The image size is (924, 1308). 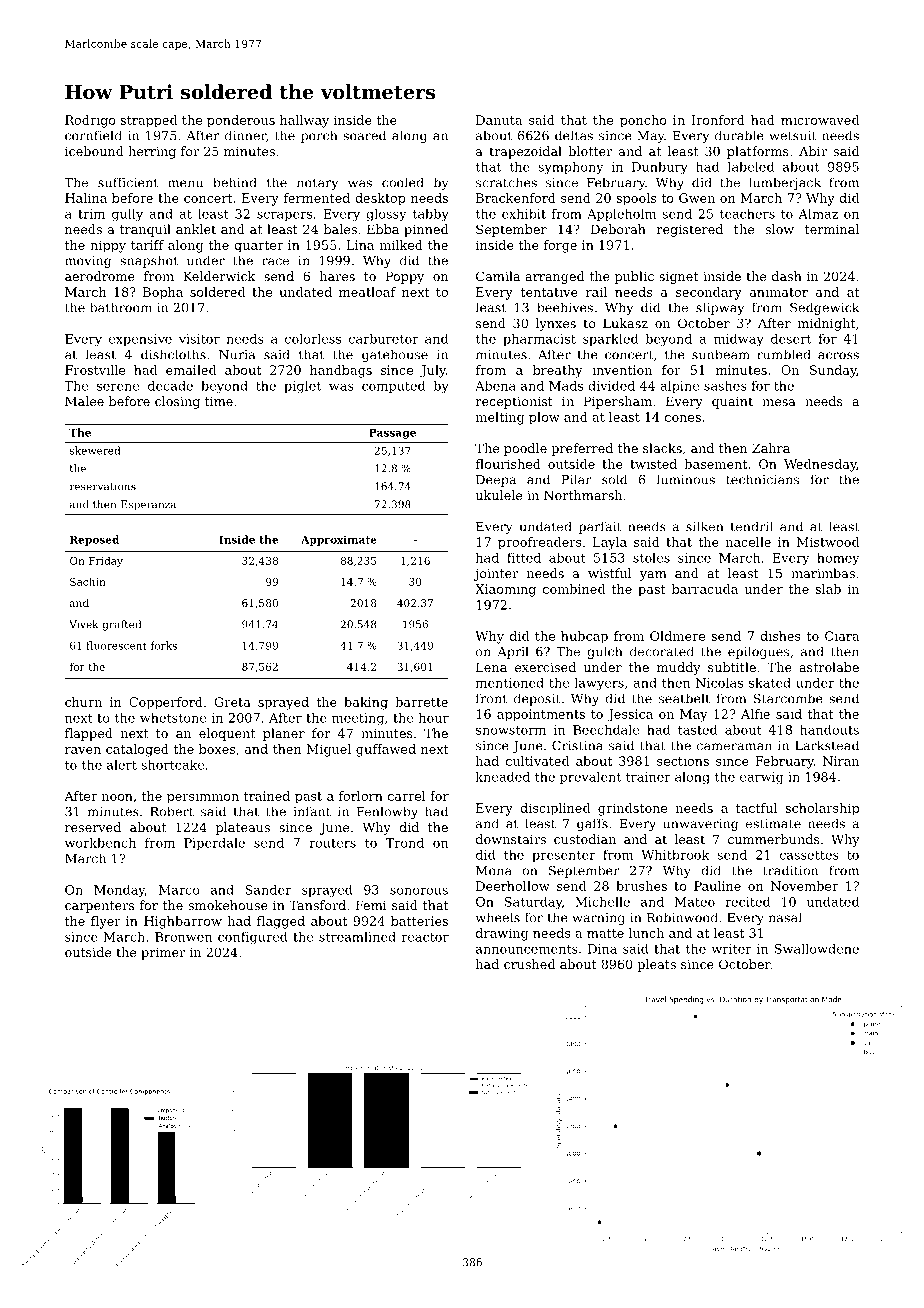 What do you see at coordinates (762, 778) in the page?
I see `earwig` at bounding box center [762, 778].
